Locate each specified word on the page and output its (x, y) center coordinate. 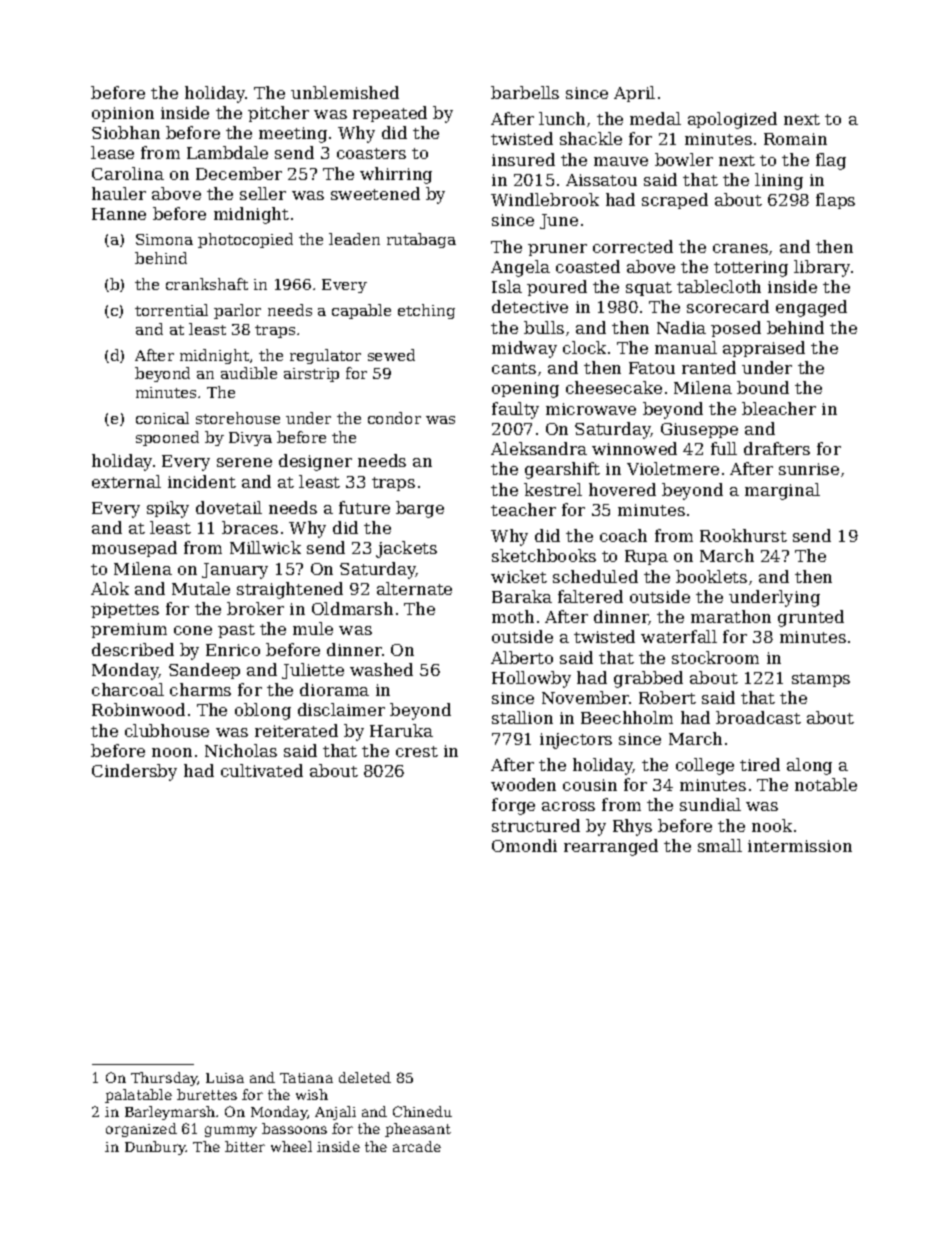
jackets (406, 549)
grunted (811, 618)
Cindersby (134, 772)
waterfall (679, 636)
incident (202, 481)
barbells (525, 92)
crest (417, 751)
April (634, 94)
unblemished (345, 92)
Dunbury (156, 1148)
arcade (417, 1146)
